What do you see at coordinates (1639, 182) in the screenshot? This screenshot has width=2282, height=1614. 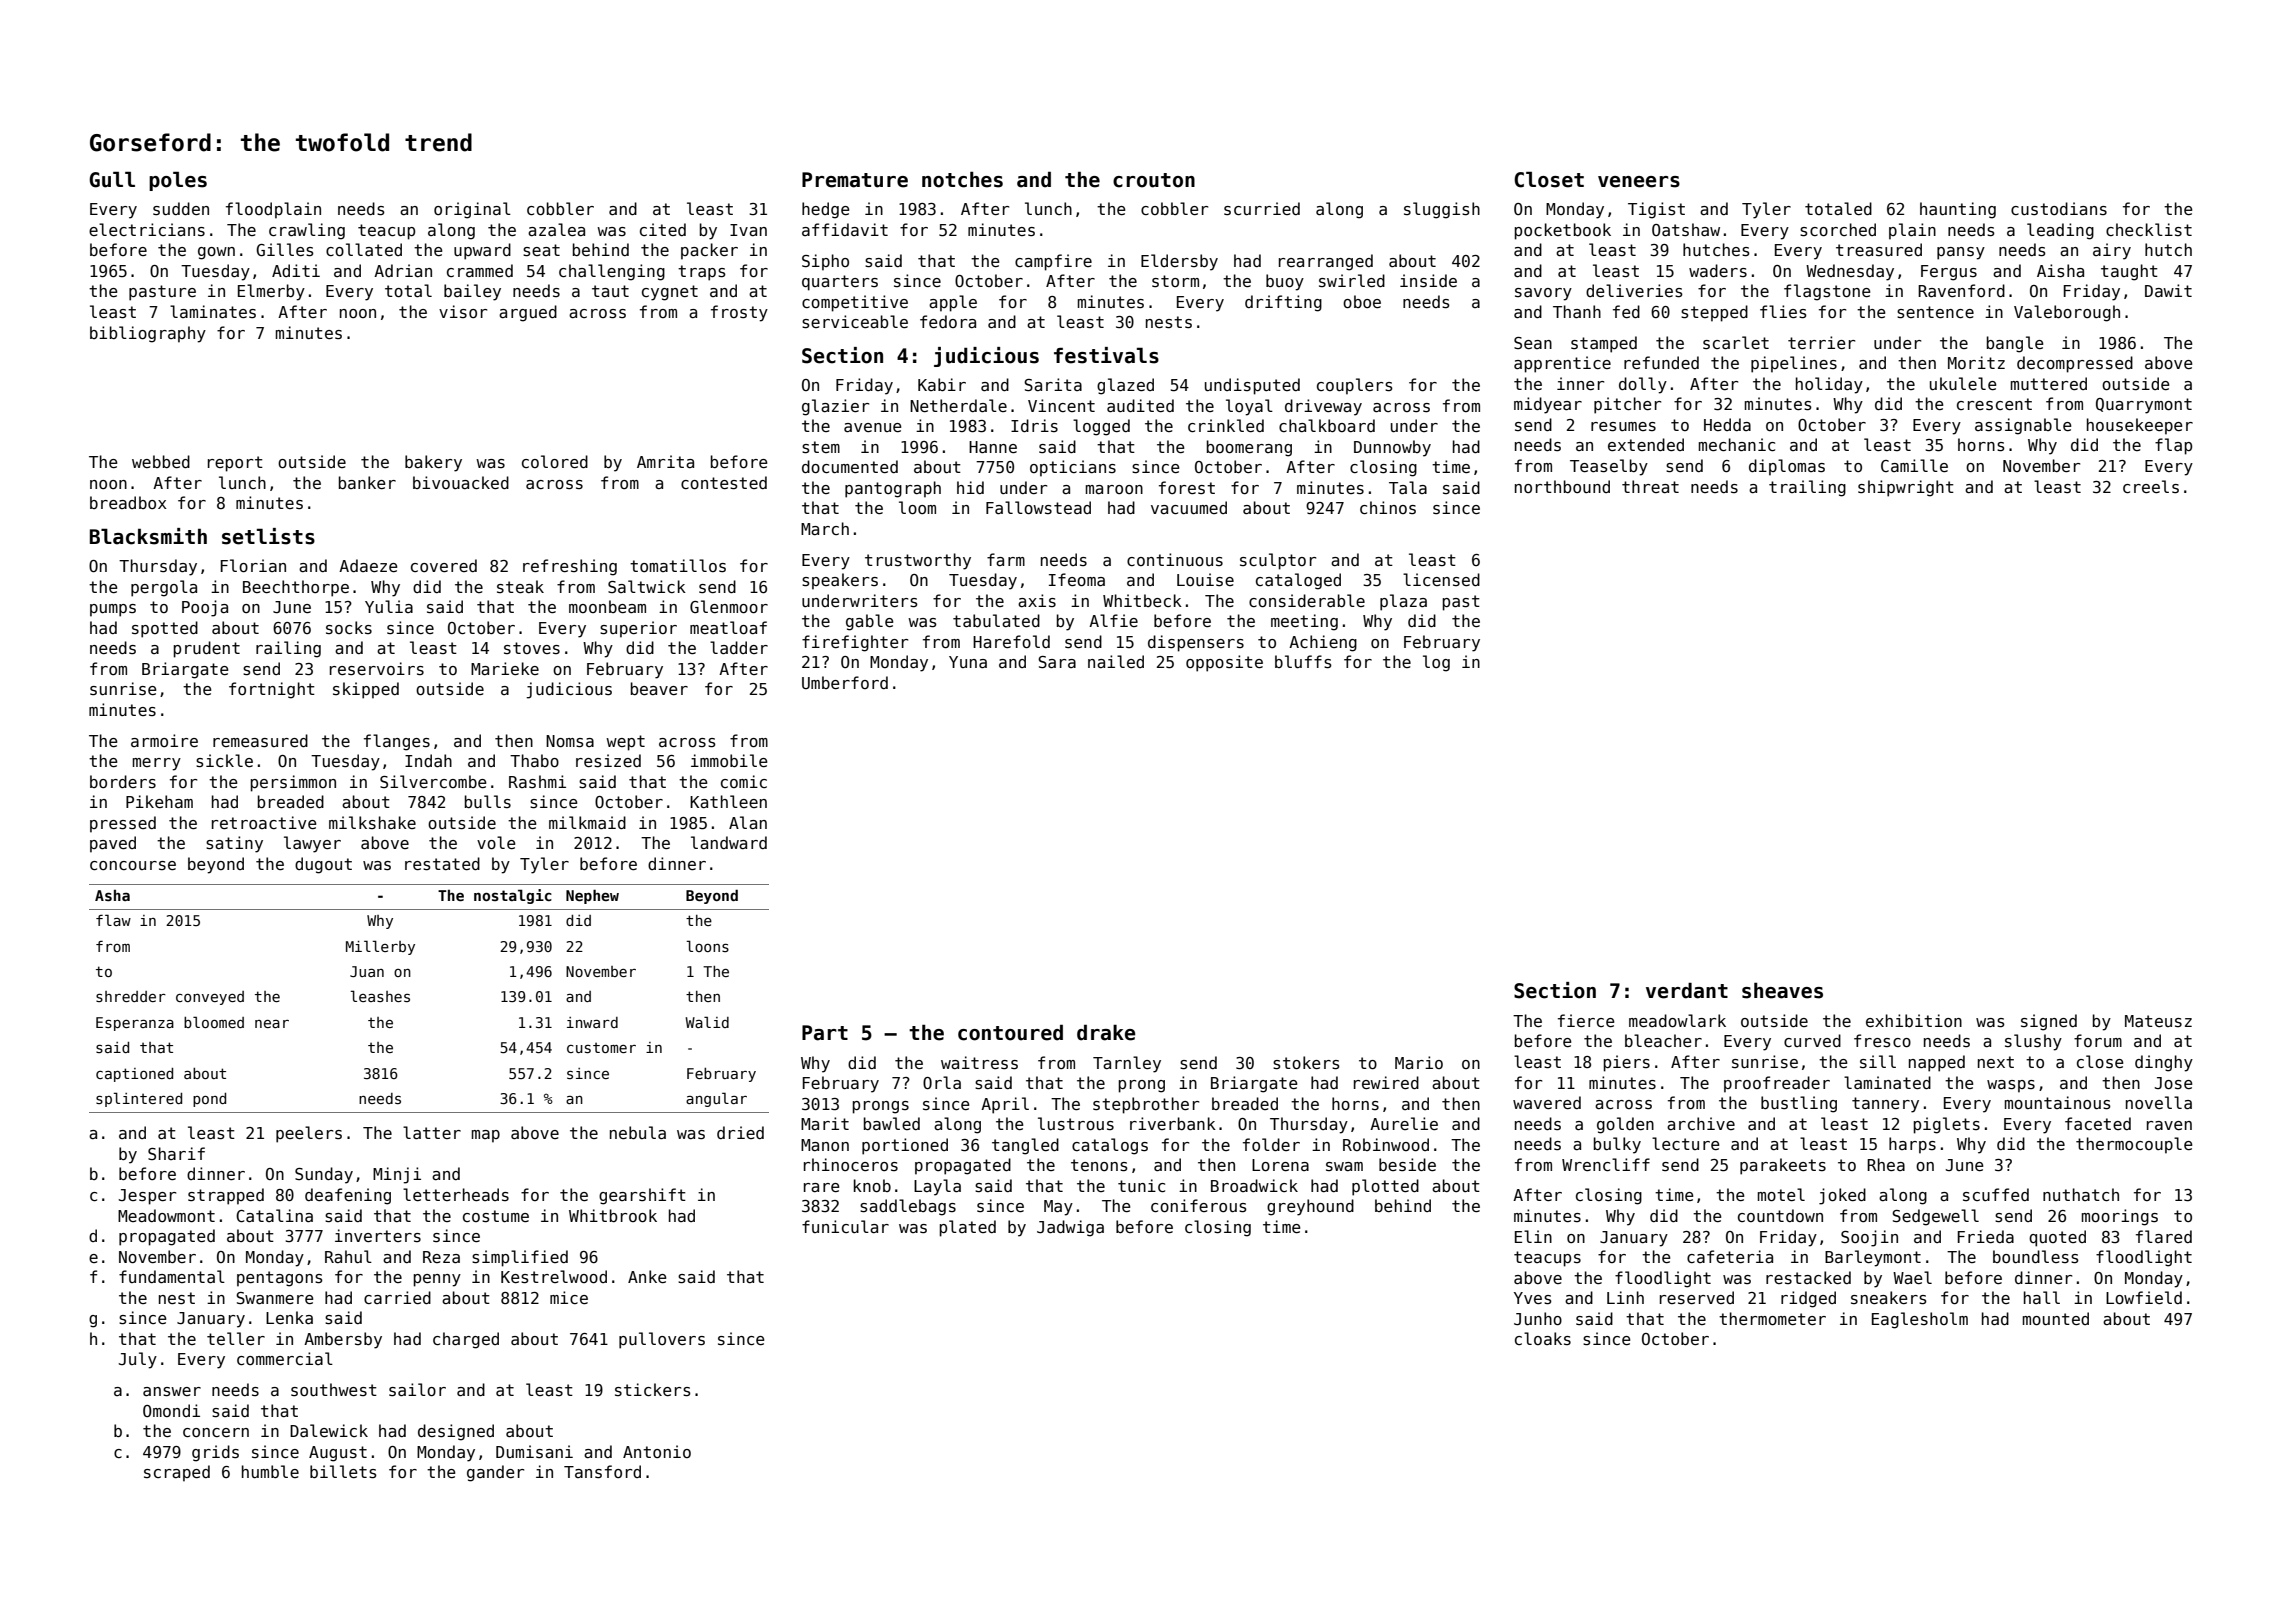 I see `veneers` at bounding box center [1639, 182].
